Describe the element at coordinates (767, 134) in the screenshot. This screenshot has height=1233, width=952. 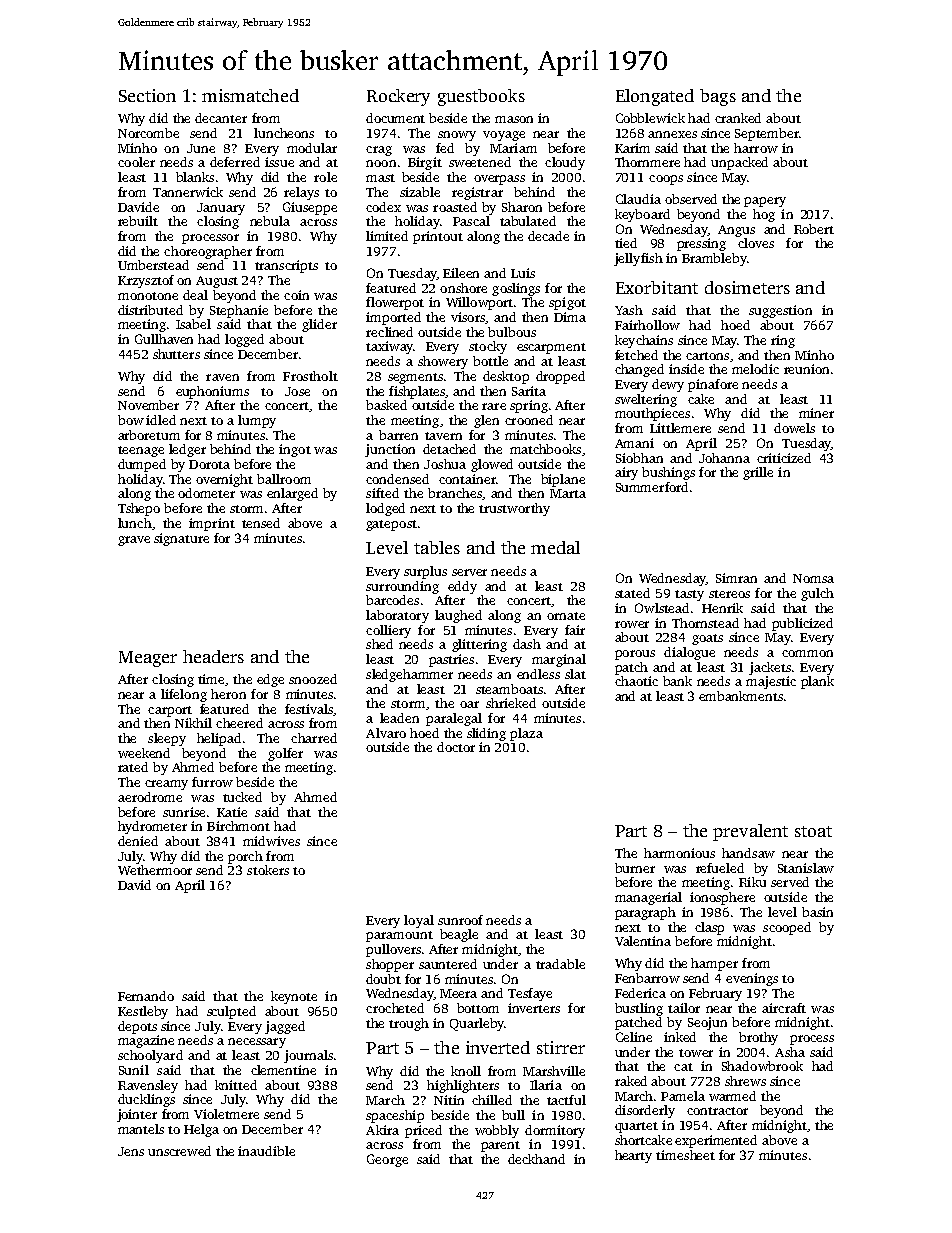
I see `September` at that location.
